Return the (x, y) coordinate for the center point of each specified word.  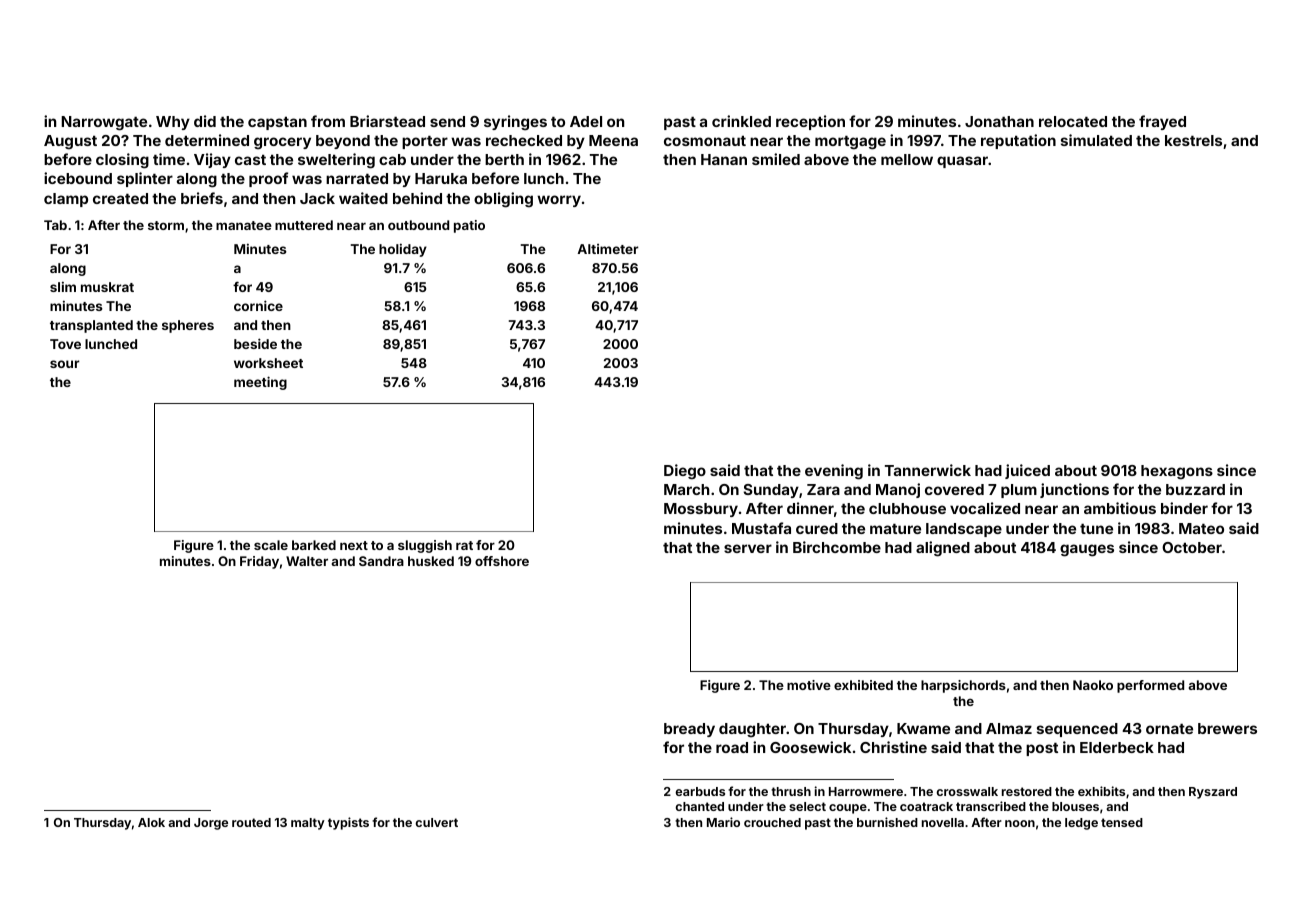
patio (469, 226)
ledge (1081, 824)
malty (308, 824)
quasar (962, 162)
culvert (436, 822)
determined (207, 140)
